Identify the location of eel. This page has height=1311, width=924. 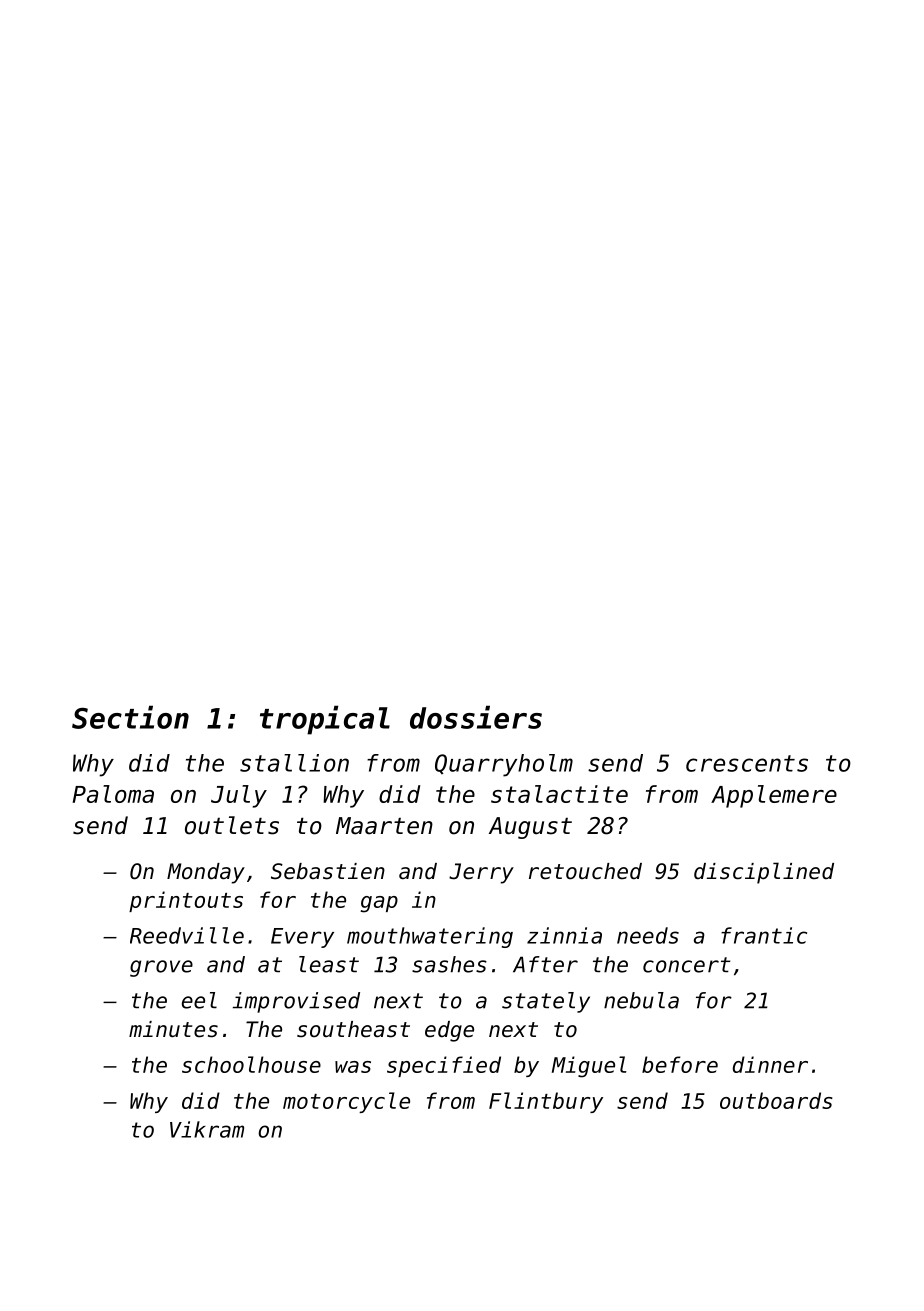
(199, 1000).
